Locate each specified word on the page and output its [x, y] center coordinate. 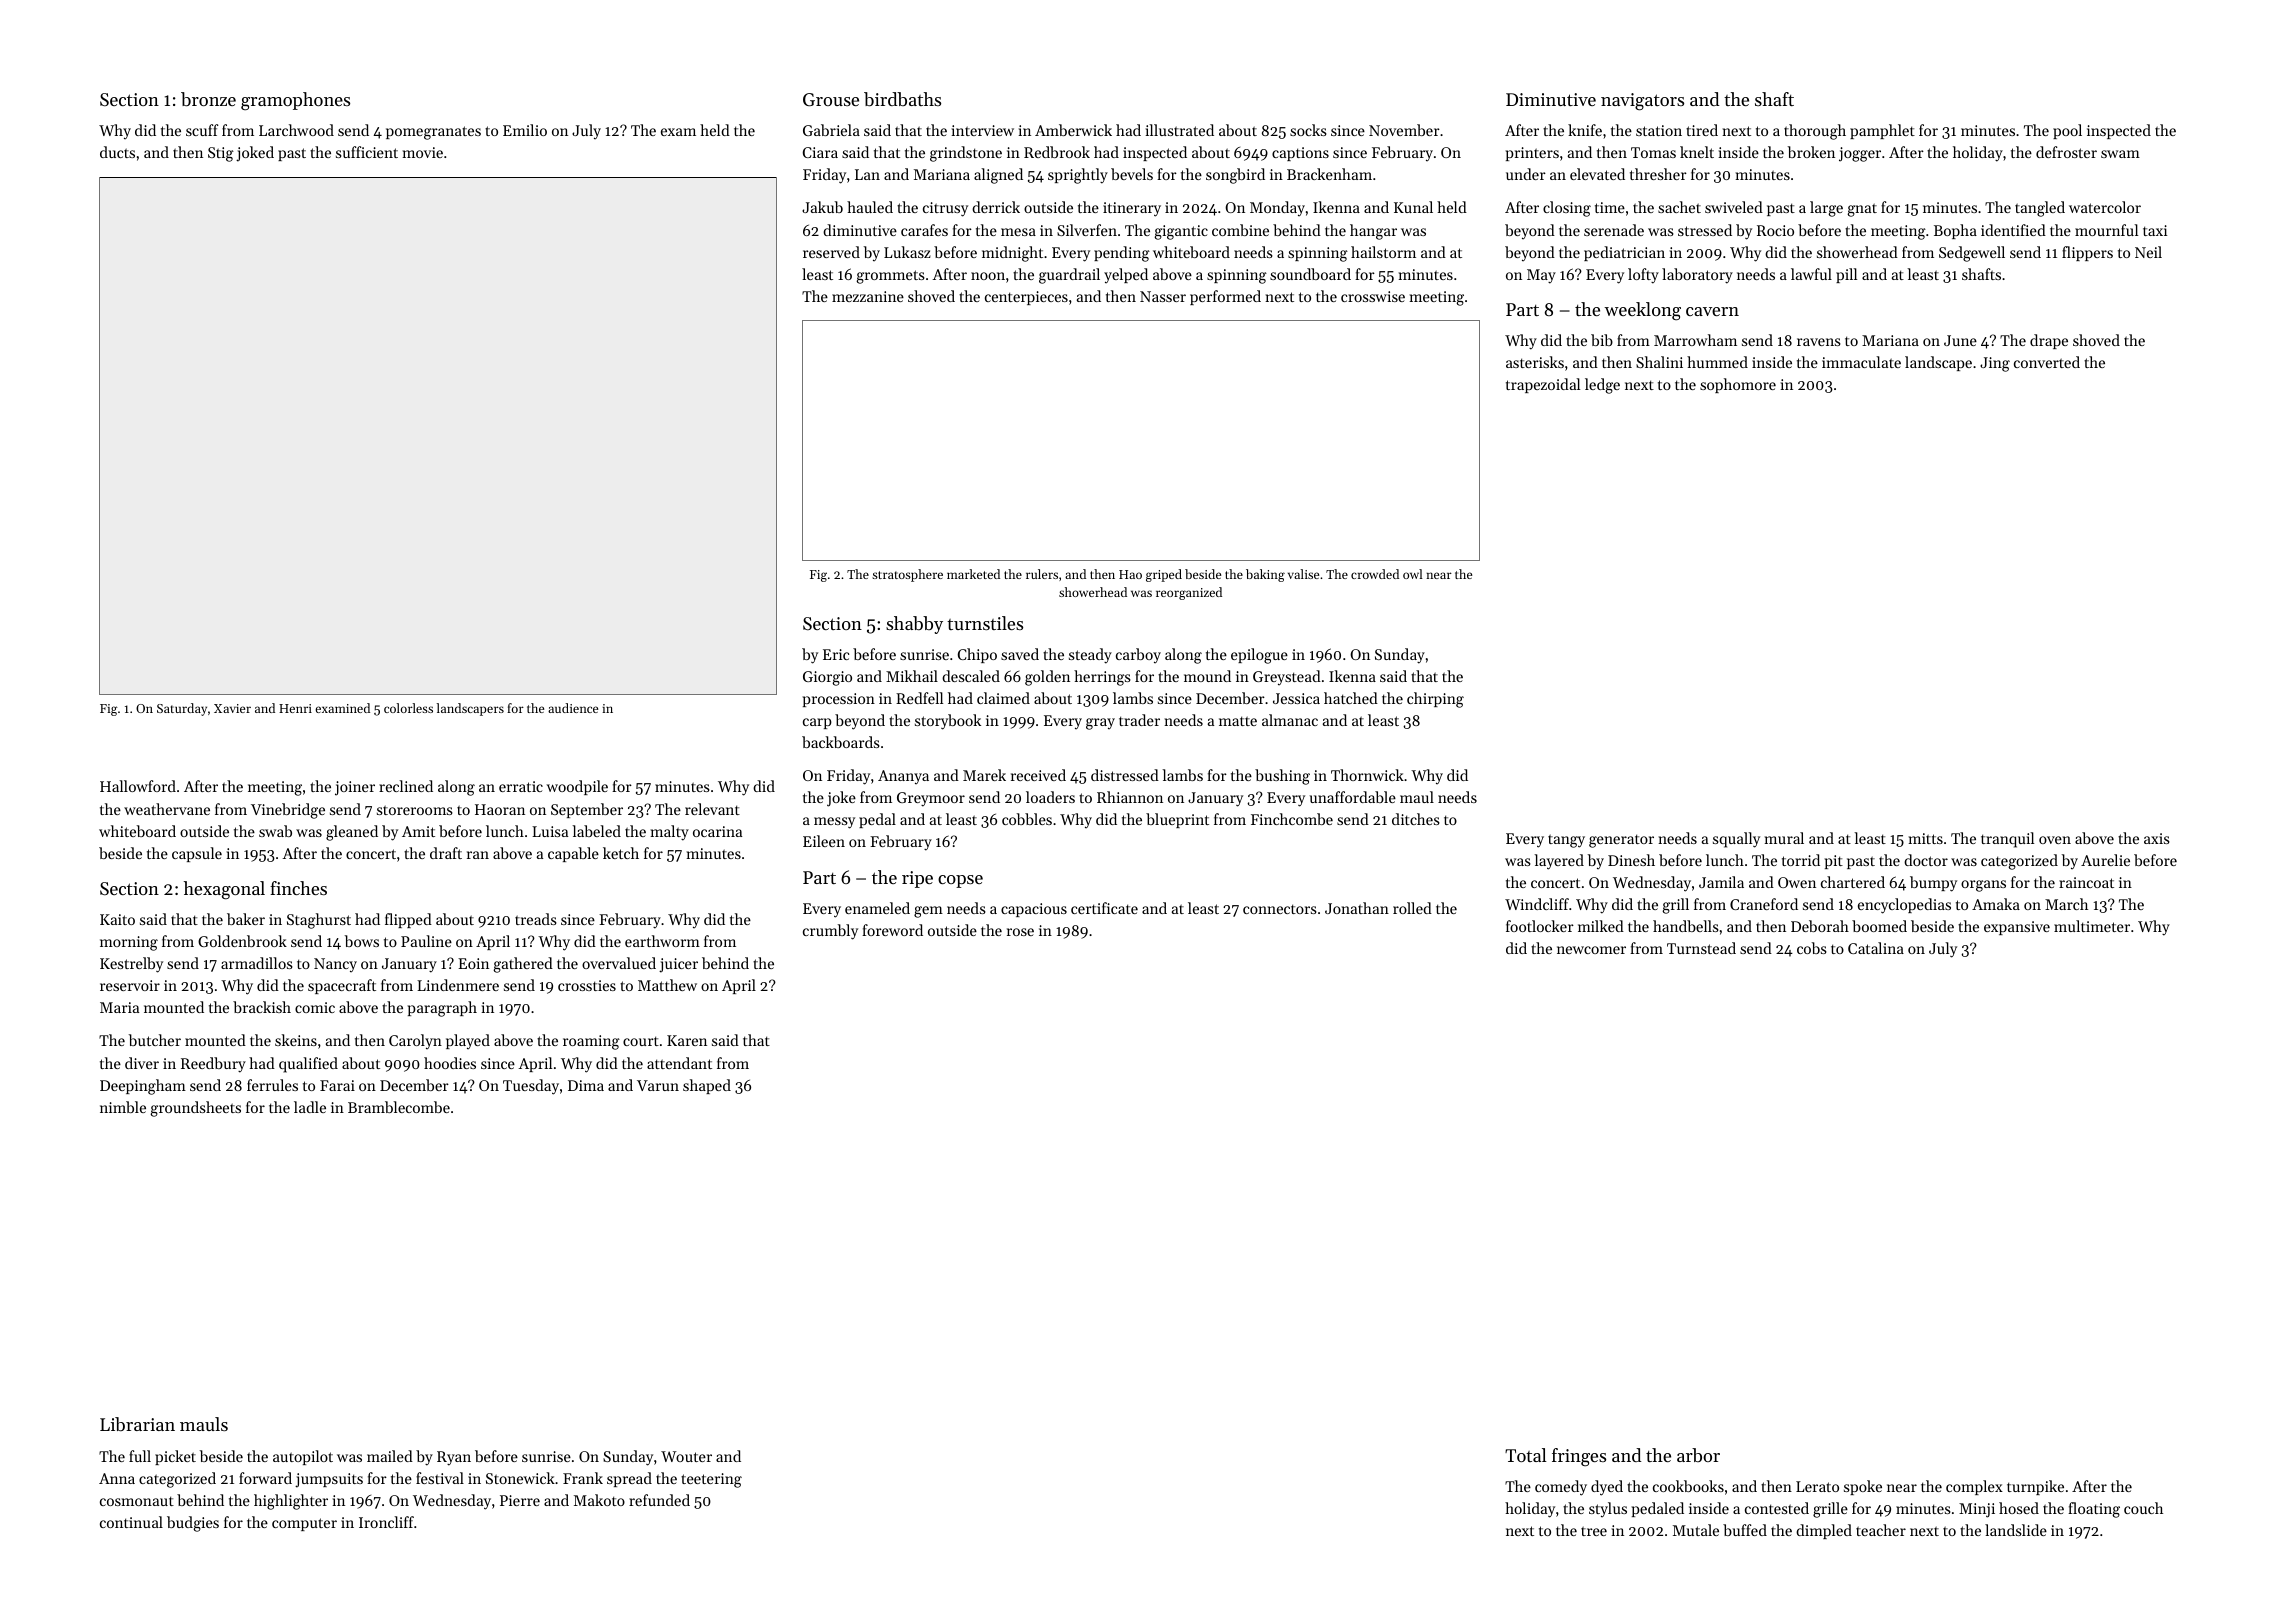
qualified [308, 1065]
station [1659, 130]
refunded [659, 1500]
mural [1784, 838]
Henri [295, 708]
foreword [892, 930]
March [2066, 904]
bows [362, 941]
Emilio [525, 130]
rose [1020, 932]
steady [1090, 656]
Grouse [831, 99]
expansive [2017, 928]
